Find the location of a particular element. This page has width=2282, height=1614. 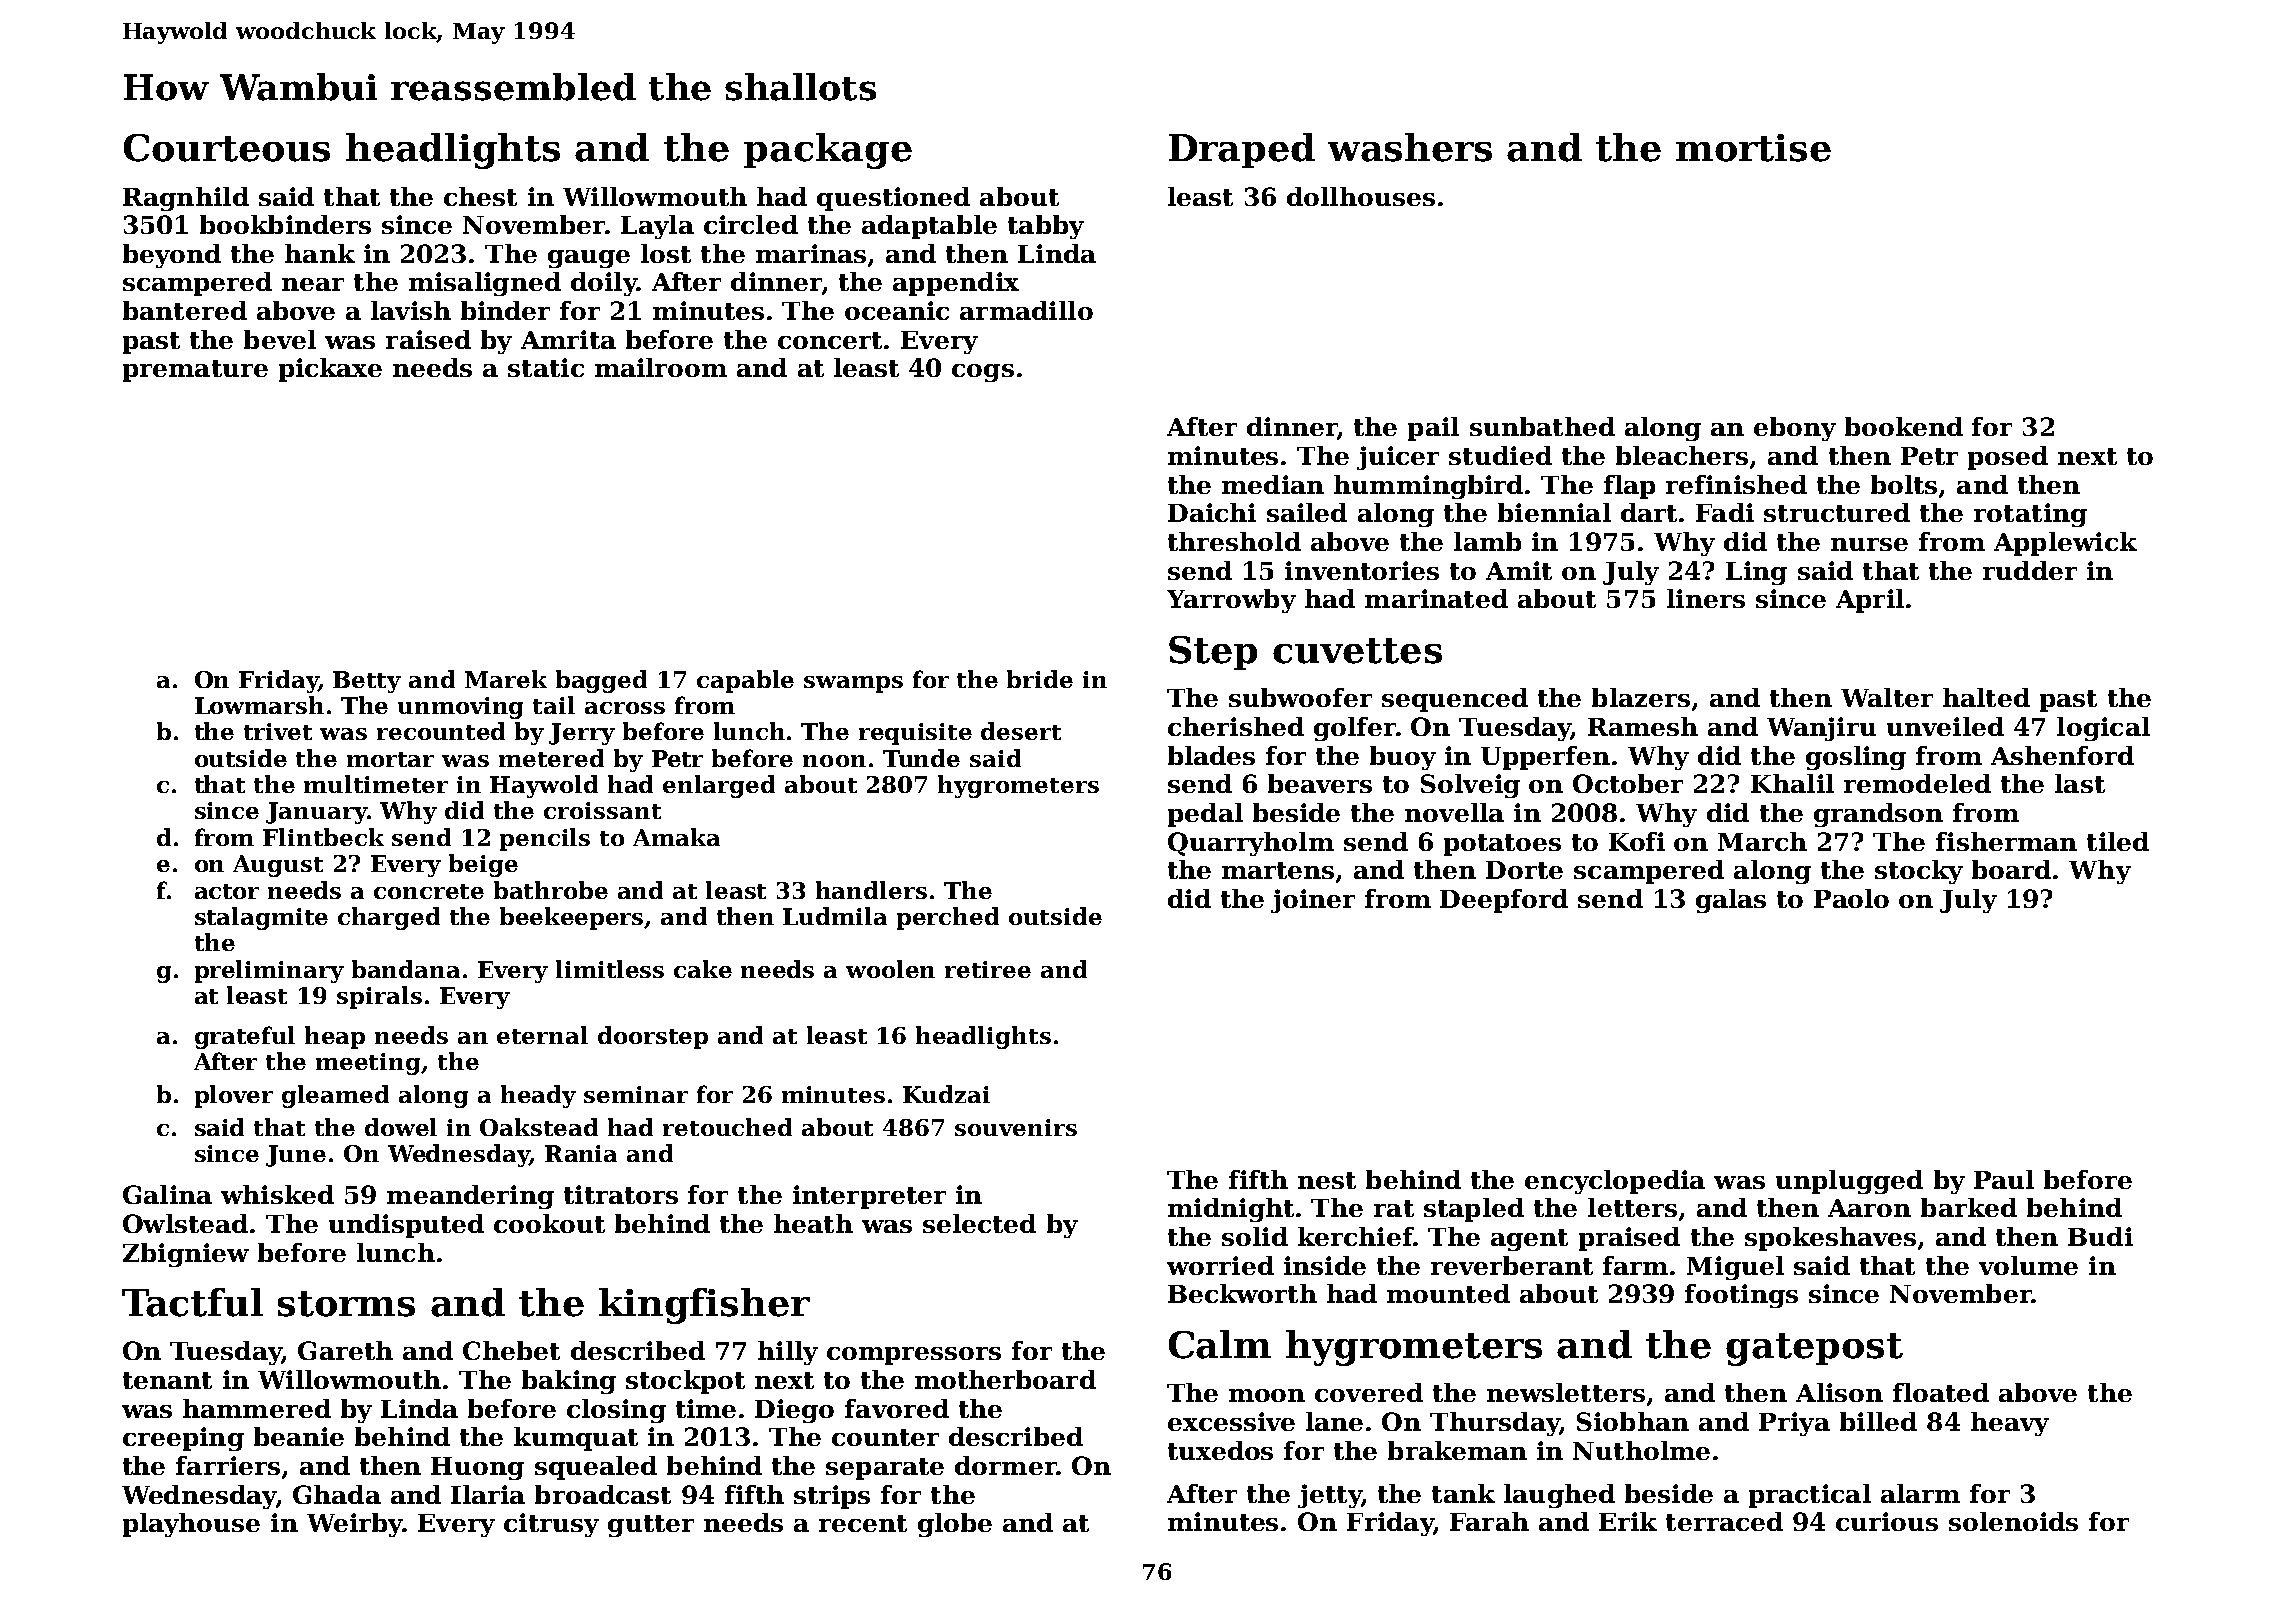

compressors is located at coordinates (914, 1356).
